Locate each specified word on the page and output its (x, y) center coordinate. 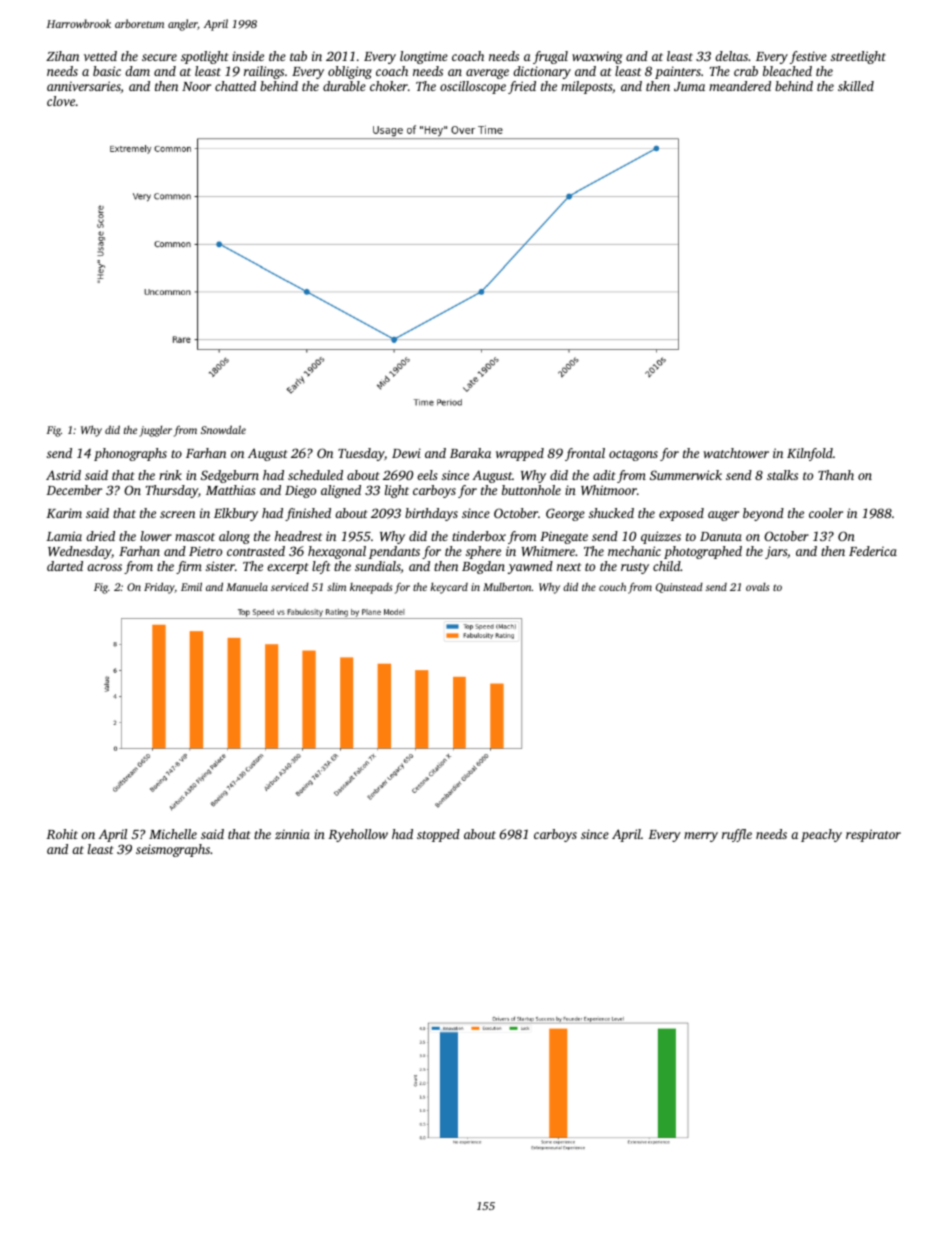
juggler (155, 431)
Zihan (62, 56)
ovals (757, 587)
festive (808, 57)
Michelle (173, 834)
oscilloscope (473, 87)
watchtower (736, 453)
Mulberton (507, 587)
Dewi (406, 453)
